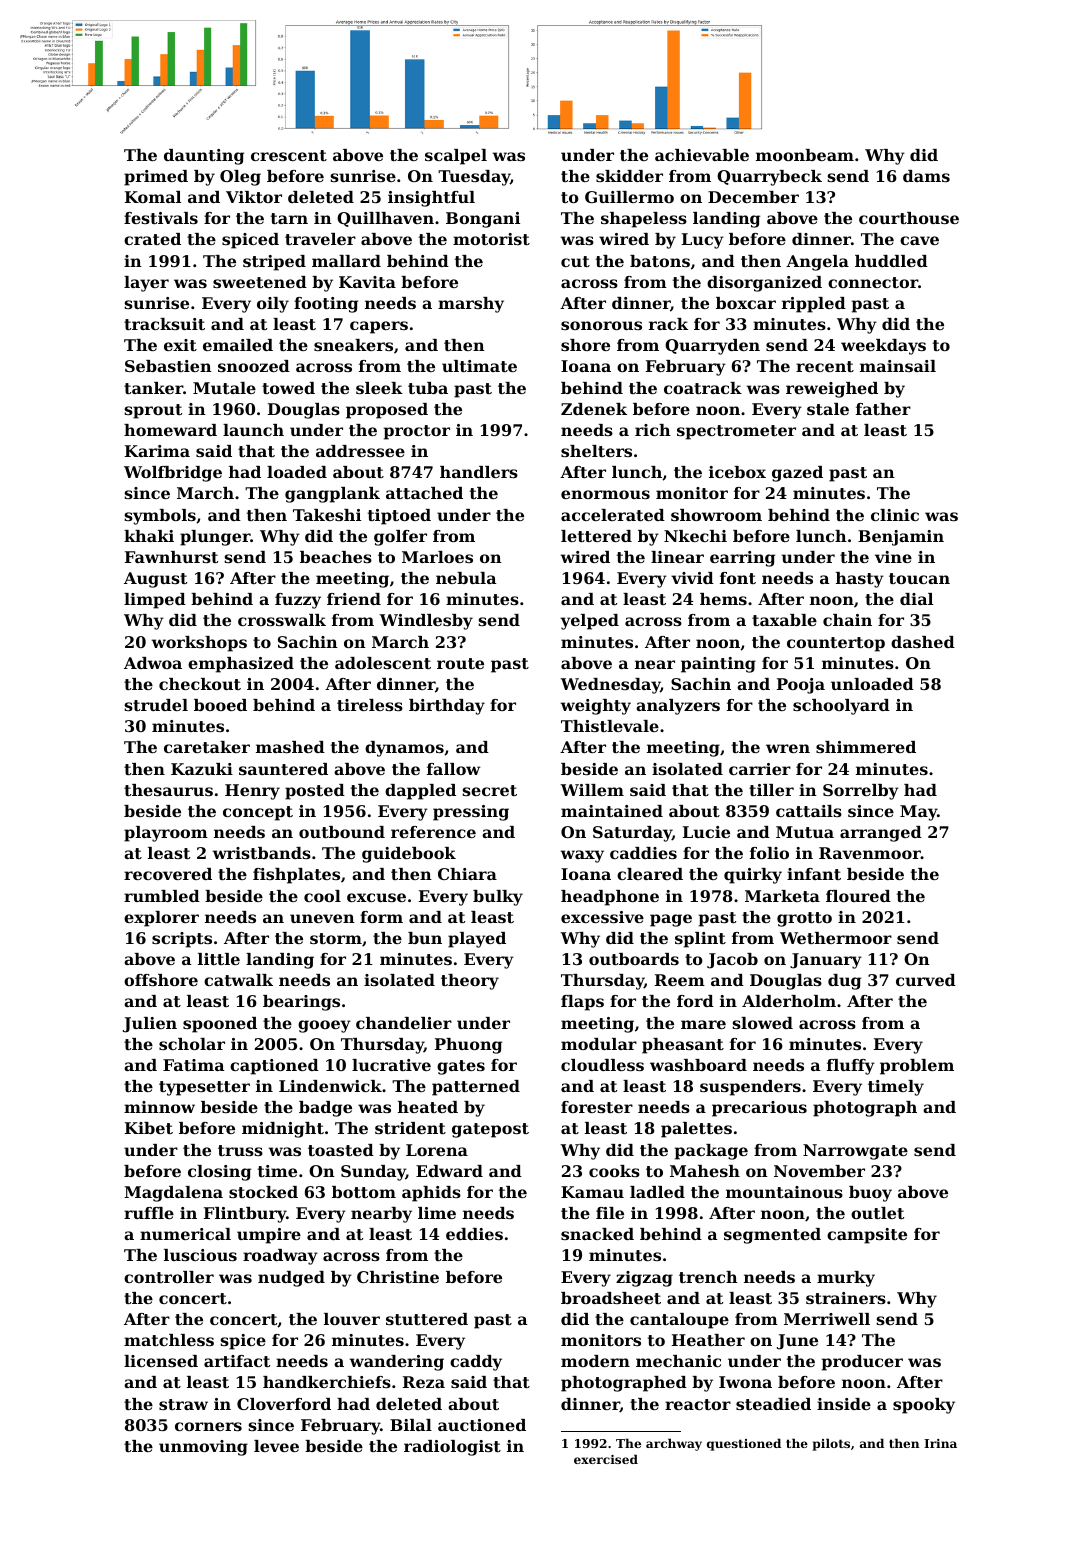 The height and width of the page is (1543, 1091). Describe the element at coordinates (596, 707) in the page. I see `weighty` at that location.
